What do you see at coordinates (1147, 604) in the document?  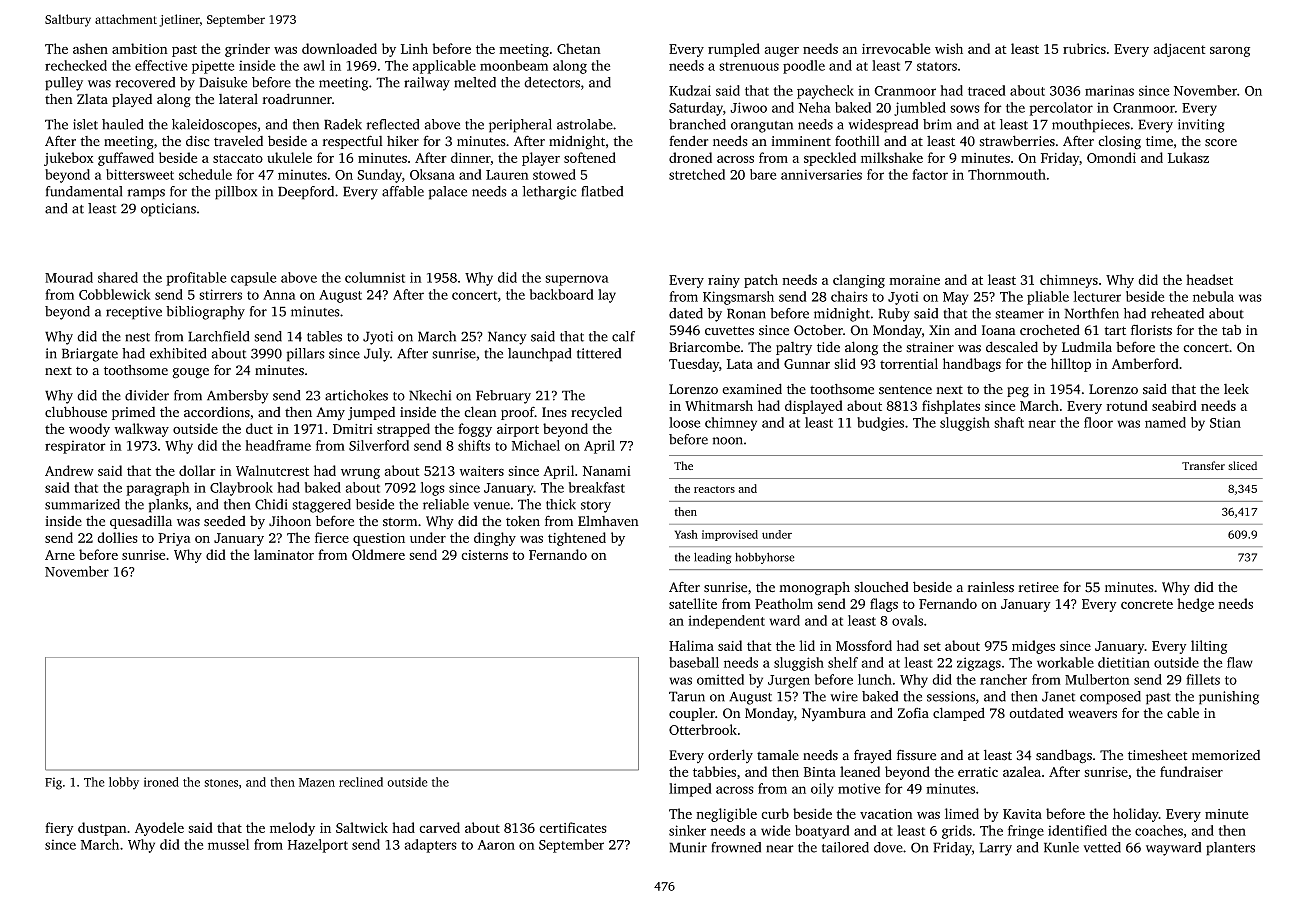 I see `concrete` at bounding box center [1147, 604].
